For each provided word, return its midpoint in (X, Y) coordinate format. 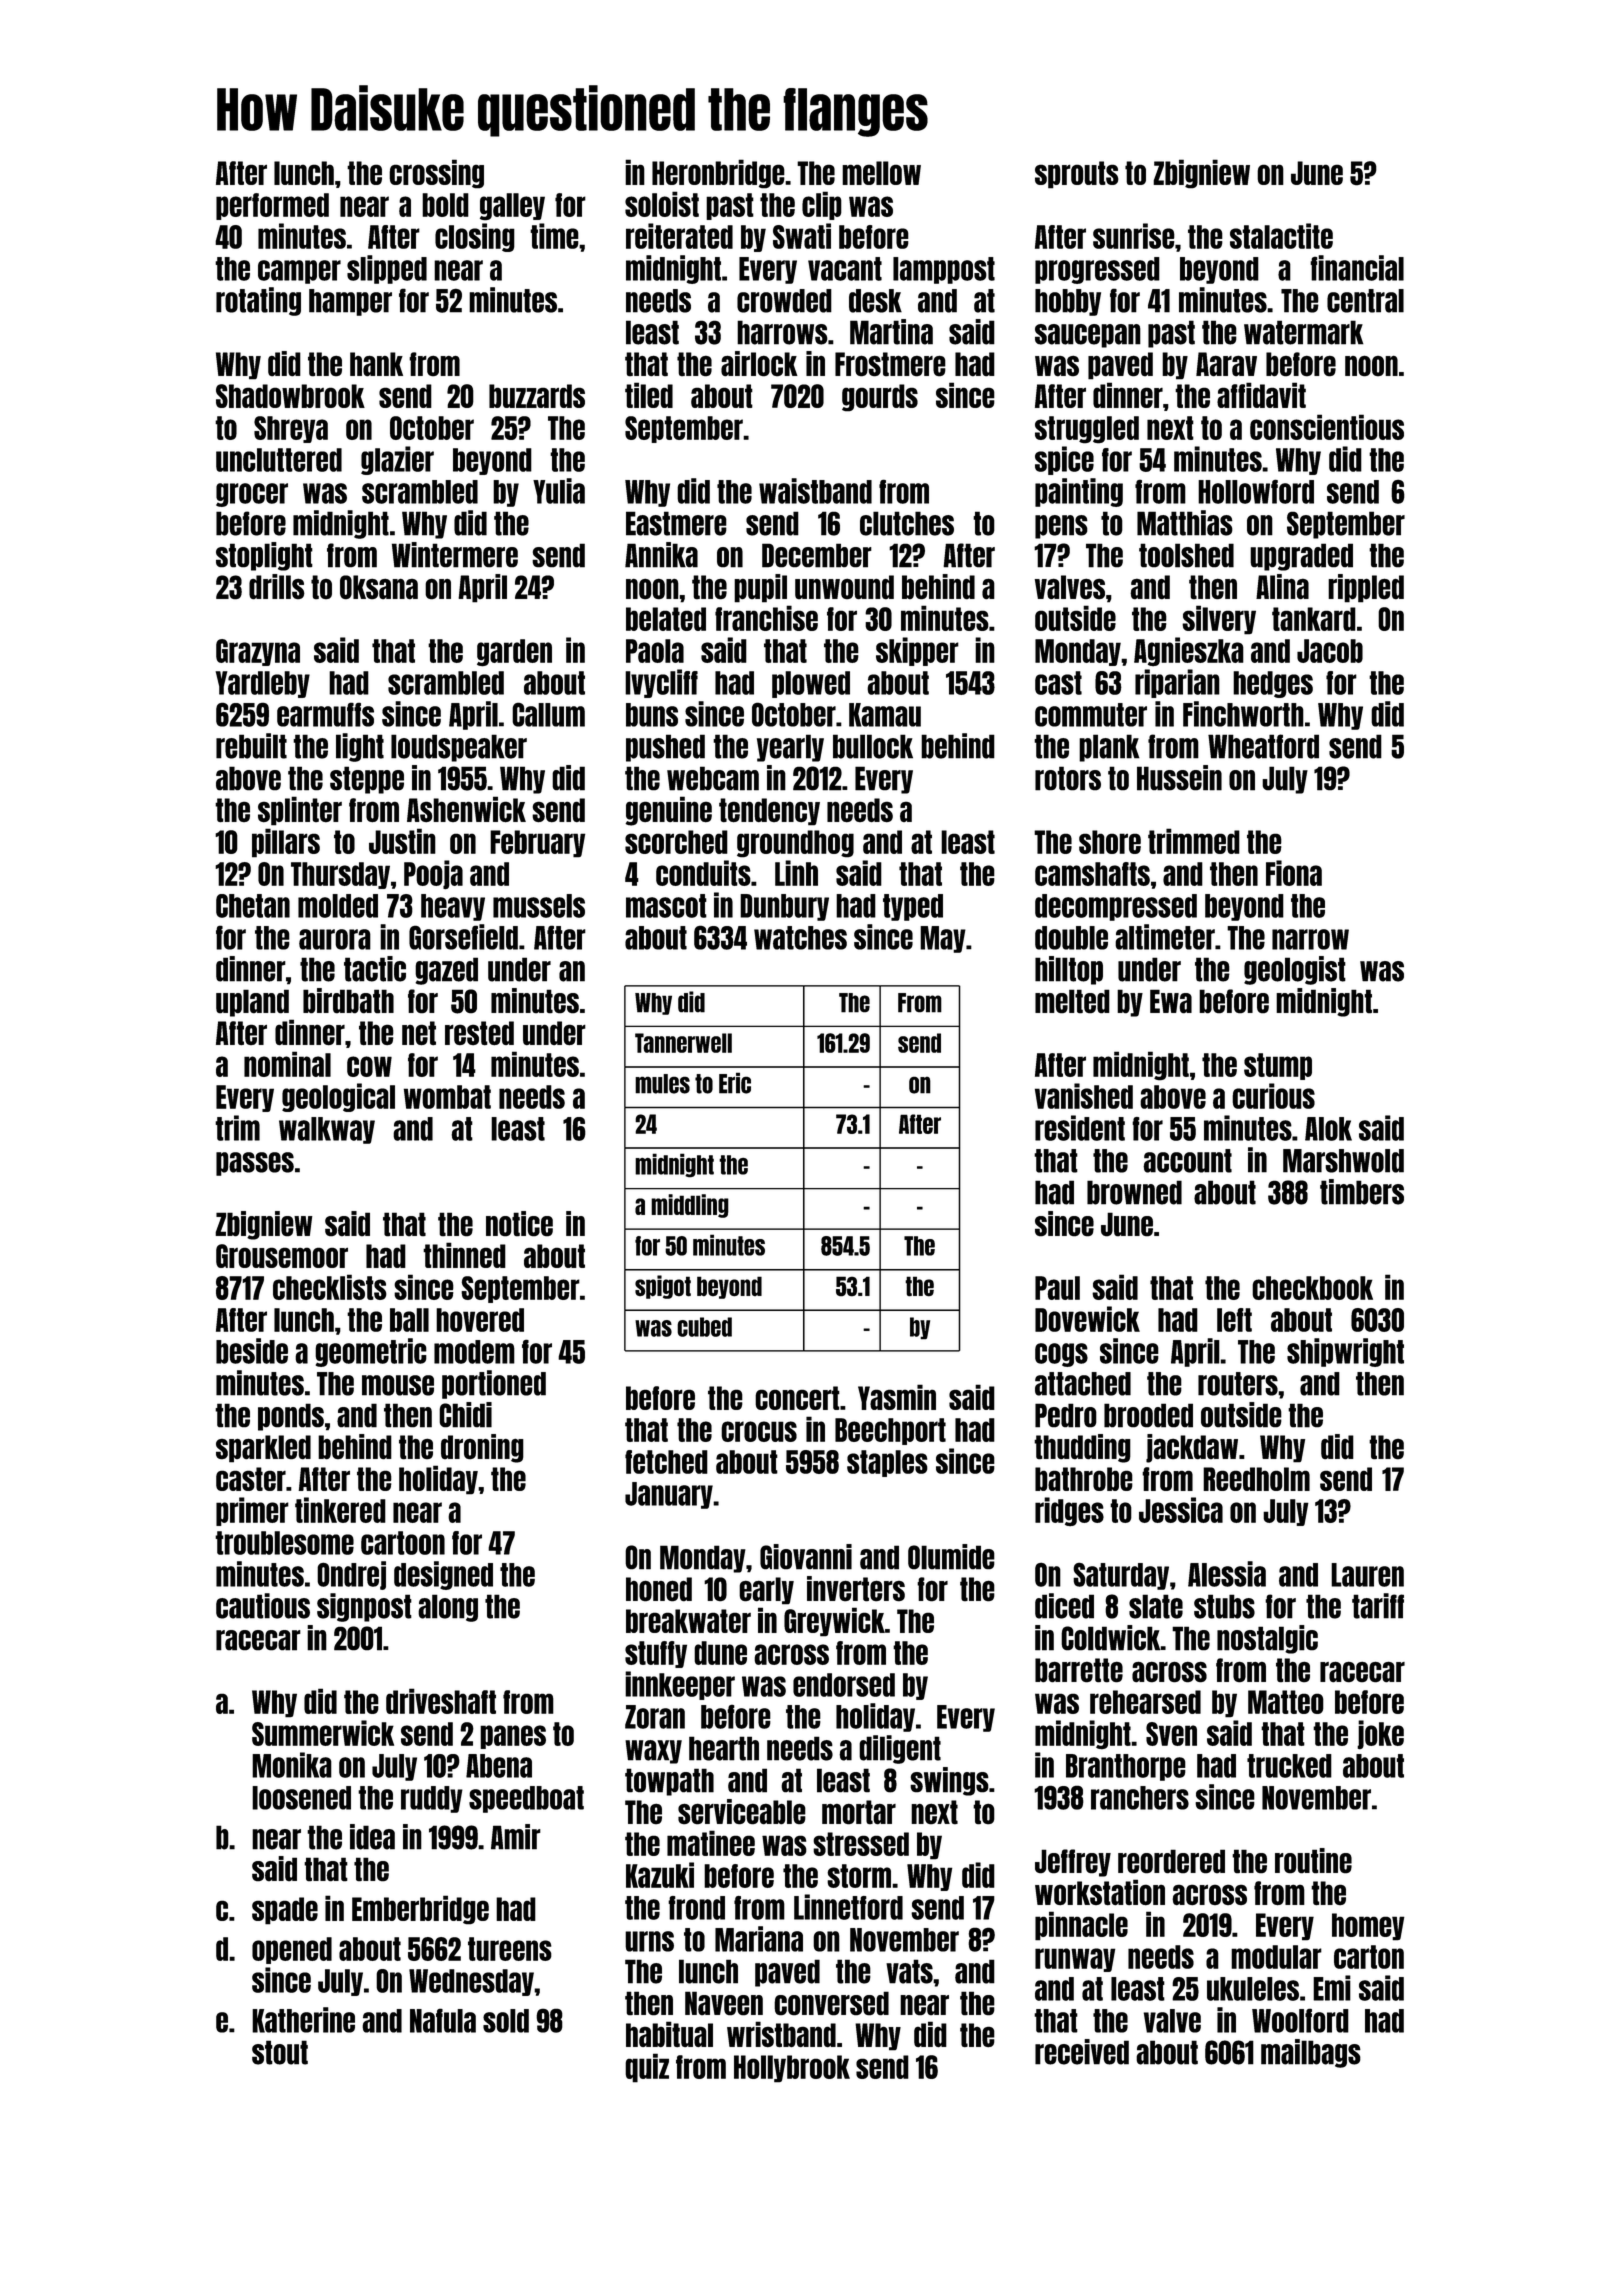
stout (280, 2052)
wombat (447, 1097)
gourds (880, 398)
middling (690, 1206)
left (1234, 1320)
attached (1083, 1384)
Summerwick (323, 1733)
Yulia (559, 491)
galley (512, 207)
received (1082, 2052)
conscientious (1327, 427)
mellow (881, 173)
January (669, 1495)
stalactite (1281, 236)
